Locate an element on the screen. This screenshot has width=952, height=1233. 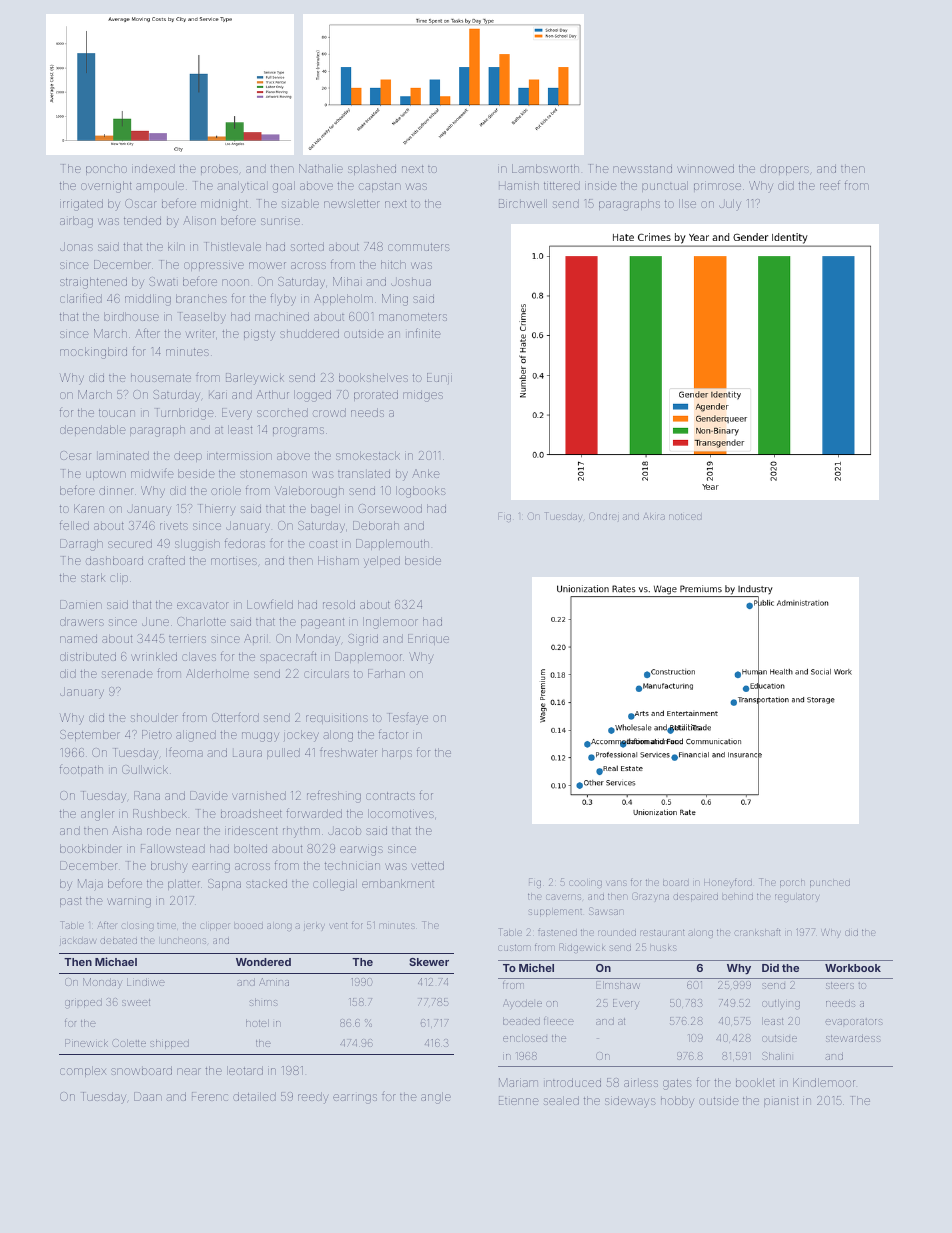
winnowed is located at coordinates (705, 168).
